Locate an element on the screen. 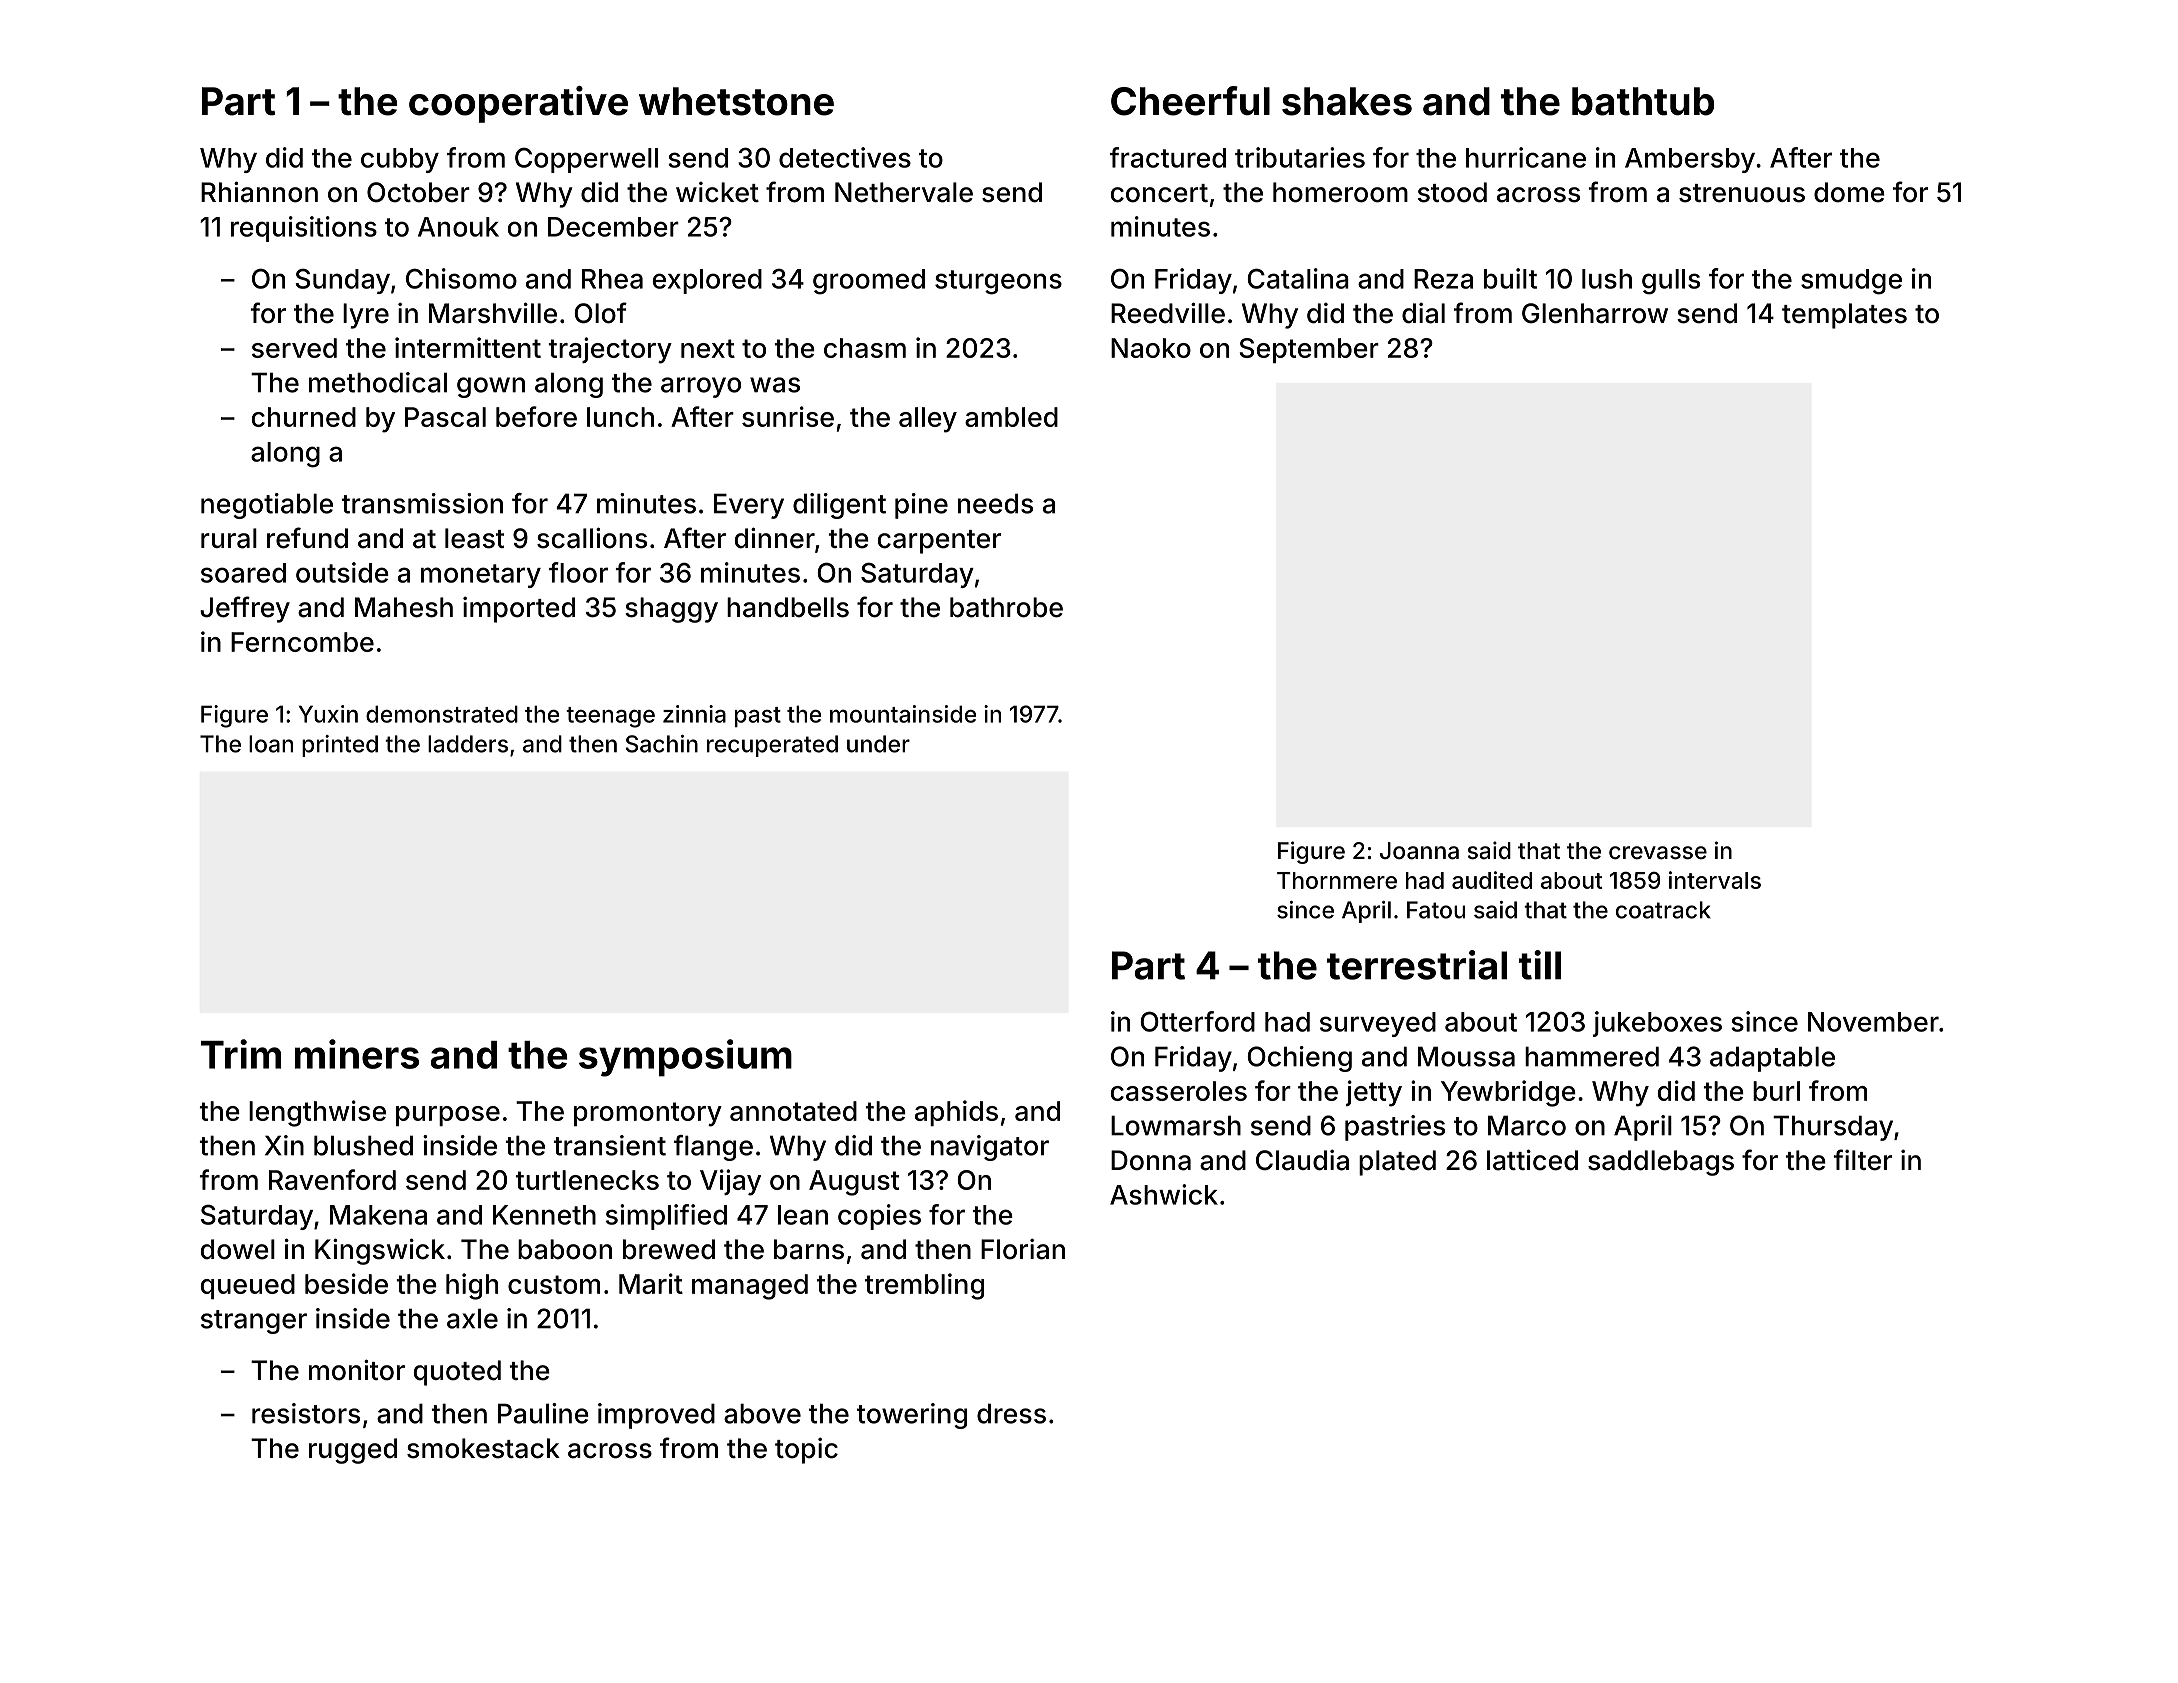 The image size is (2178, 1683). rugged is located at coordinates (353, 1451).
